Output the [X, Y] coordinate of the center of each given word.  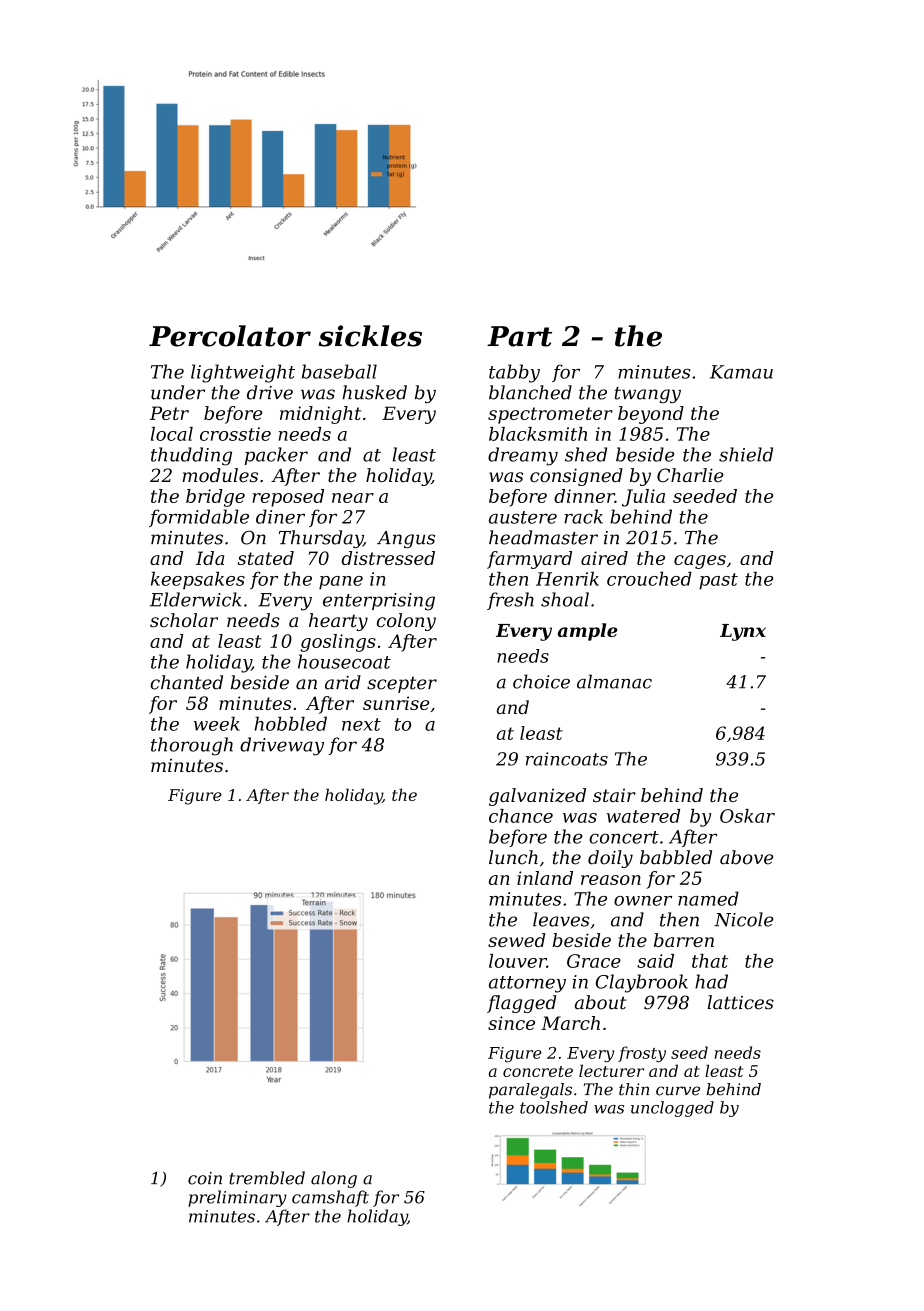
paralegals [530, 1091]
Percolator [230, 336]
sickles [370, 336]
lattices [740, 1002]
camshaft [330, 1198]
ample [588, 632]
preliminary [237, 1198]
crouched [649, 579]
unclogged [672, 1109]
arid [343, 682]
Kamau [741, 372]
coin [205, 1178]
